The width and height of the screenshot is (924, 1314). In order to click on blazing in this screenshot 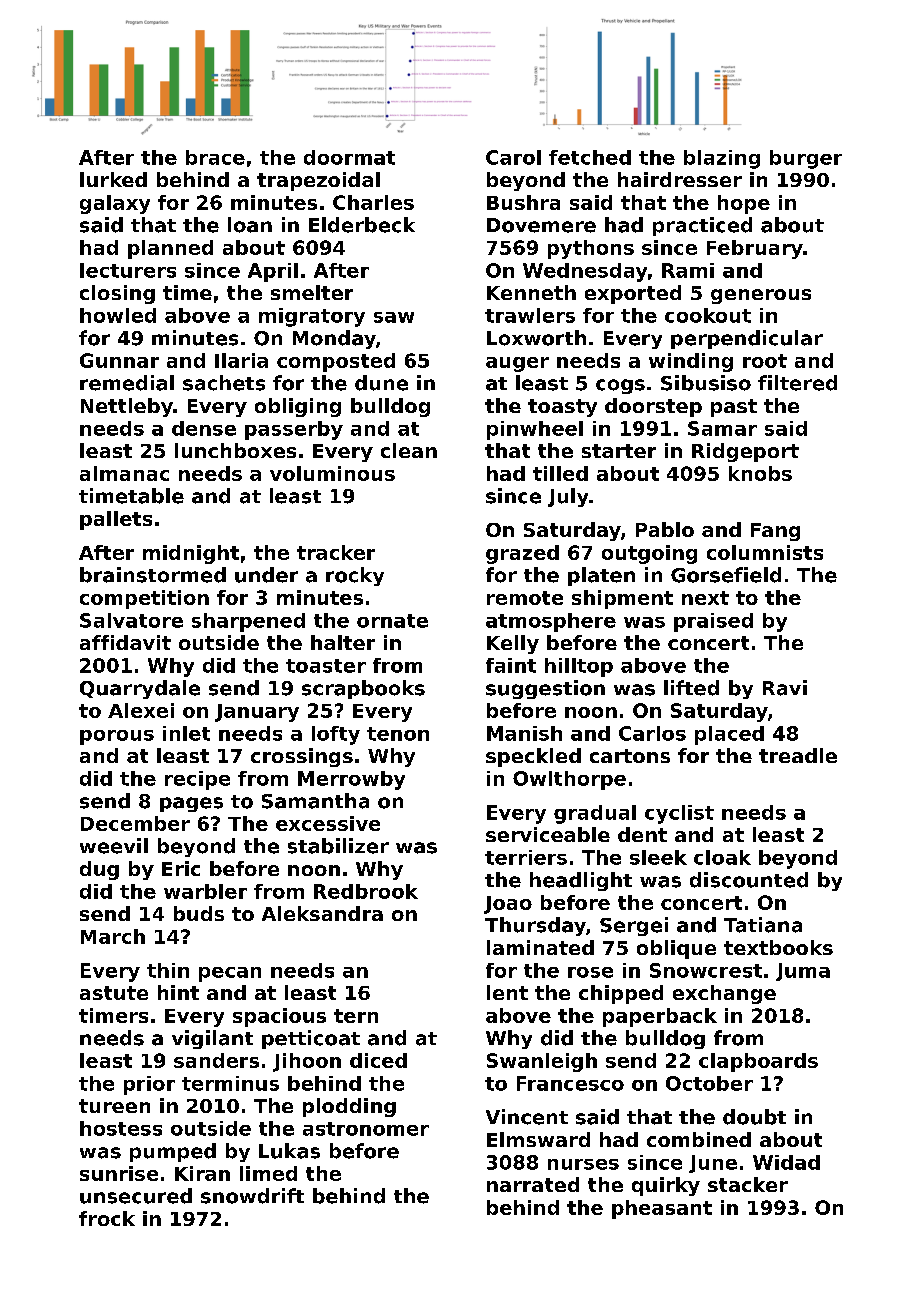, I will do `click(722, 159)`.
